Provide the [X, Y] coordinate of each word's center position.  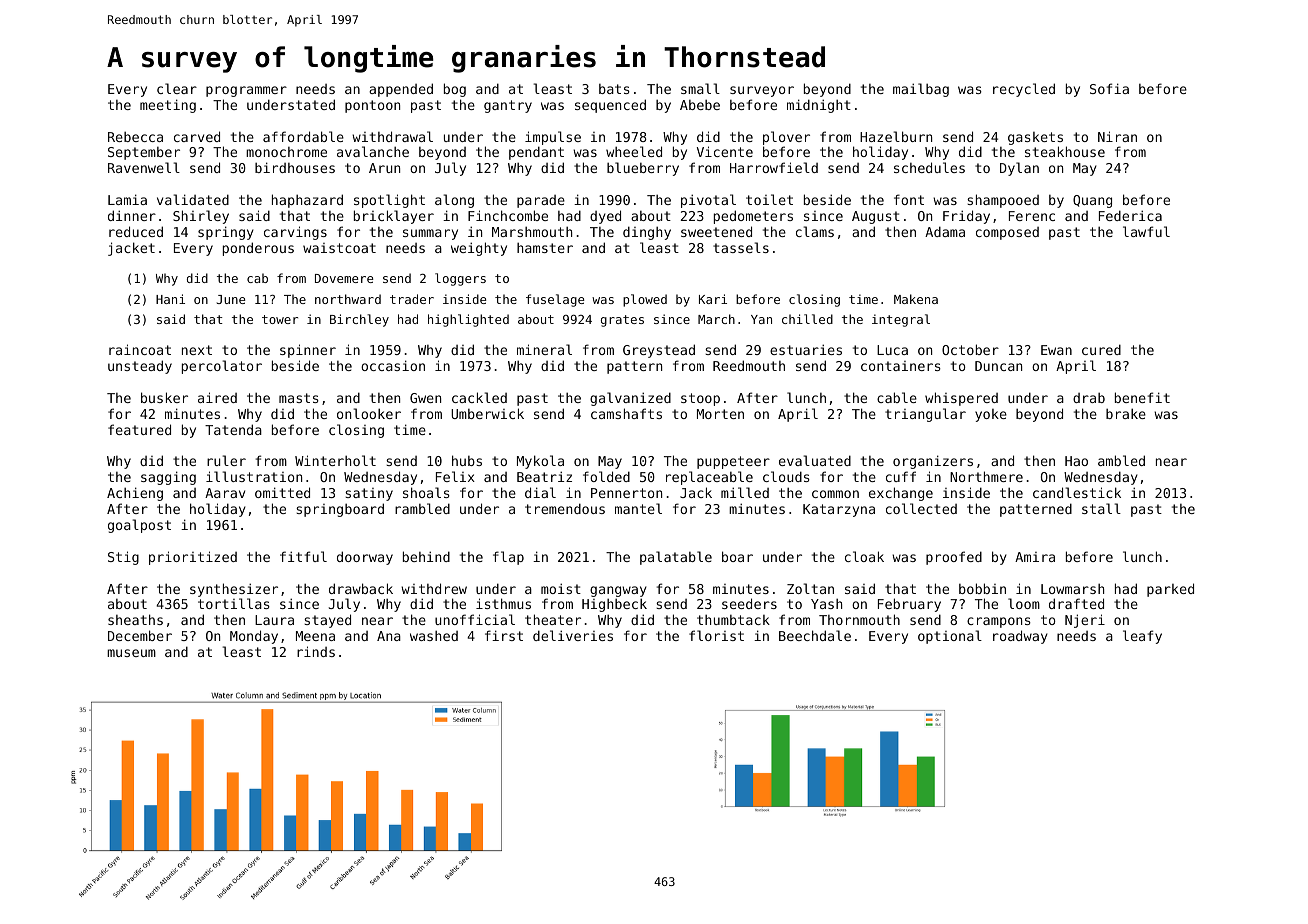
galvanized [630, 399]
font [909, 199]
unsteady [140, 367]
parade [541, 201]
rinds [316, 651]
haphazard [307, 201]
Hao [1076, 461]
